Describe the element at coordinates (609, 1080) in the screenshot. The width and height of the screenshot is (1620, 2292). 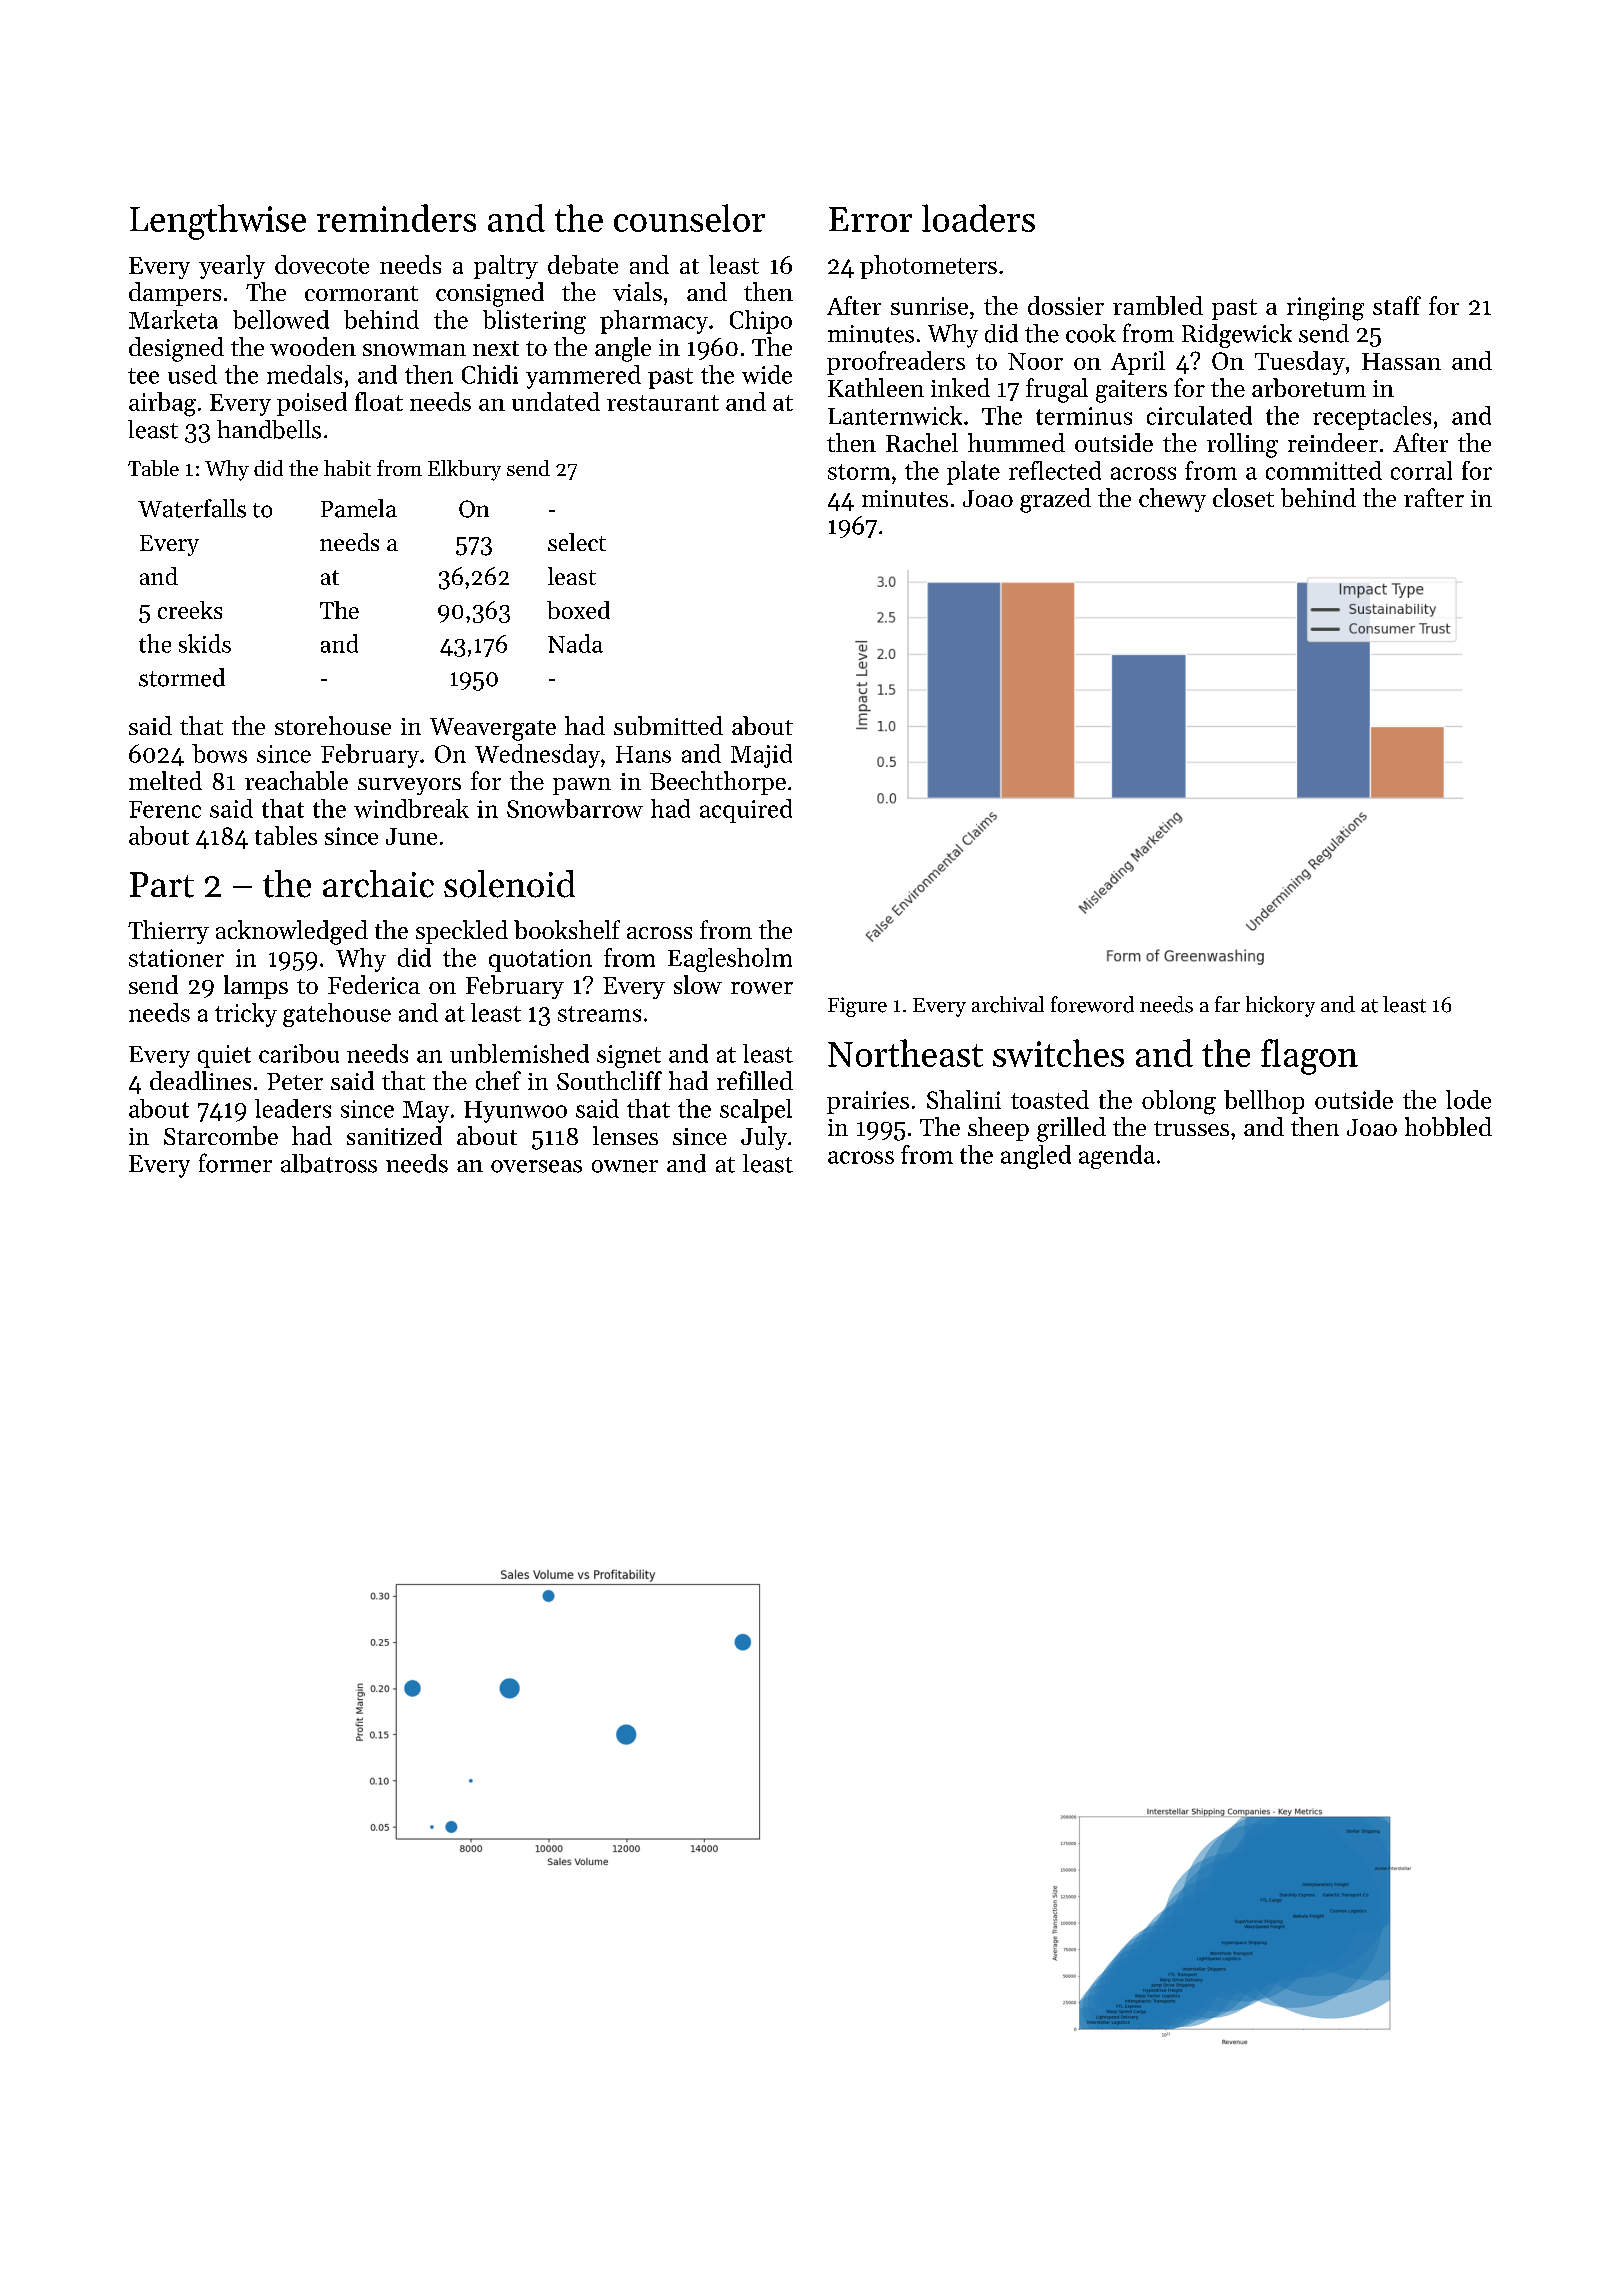
I see `Southcliff` at that location.
